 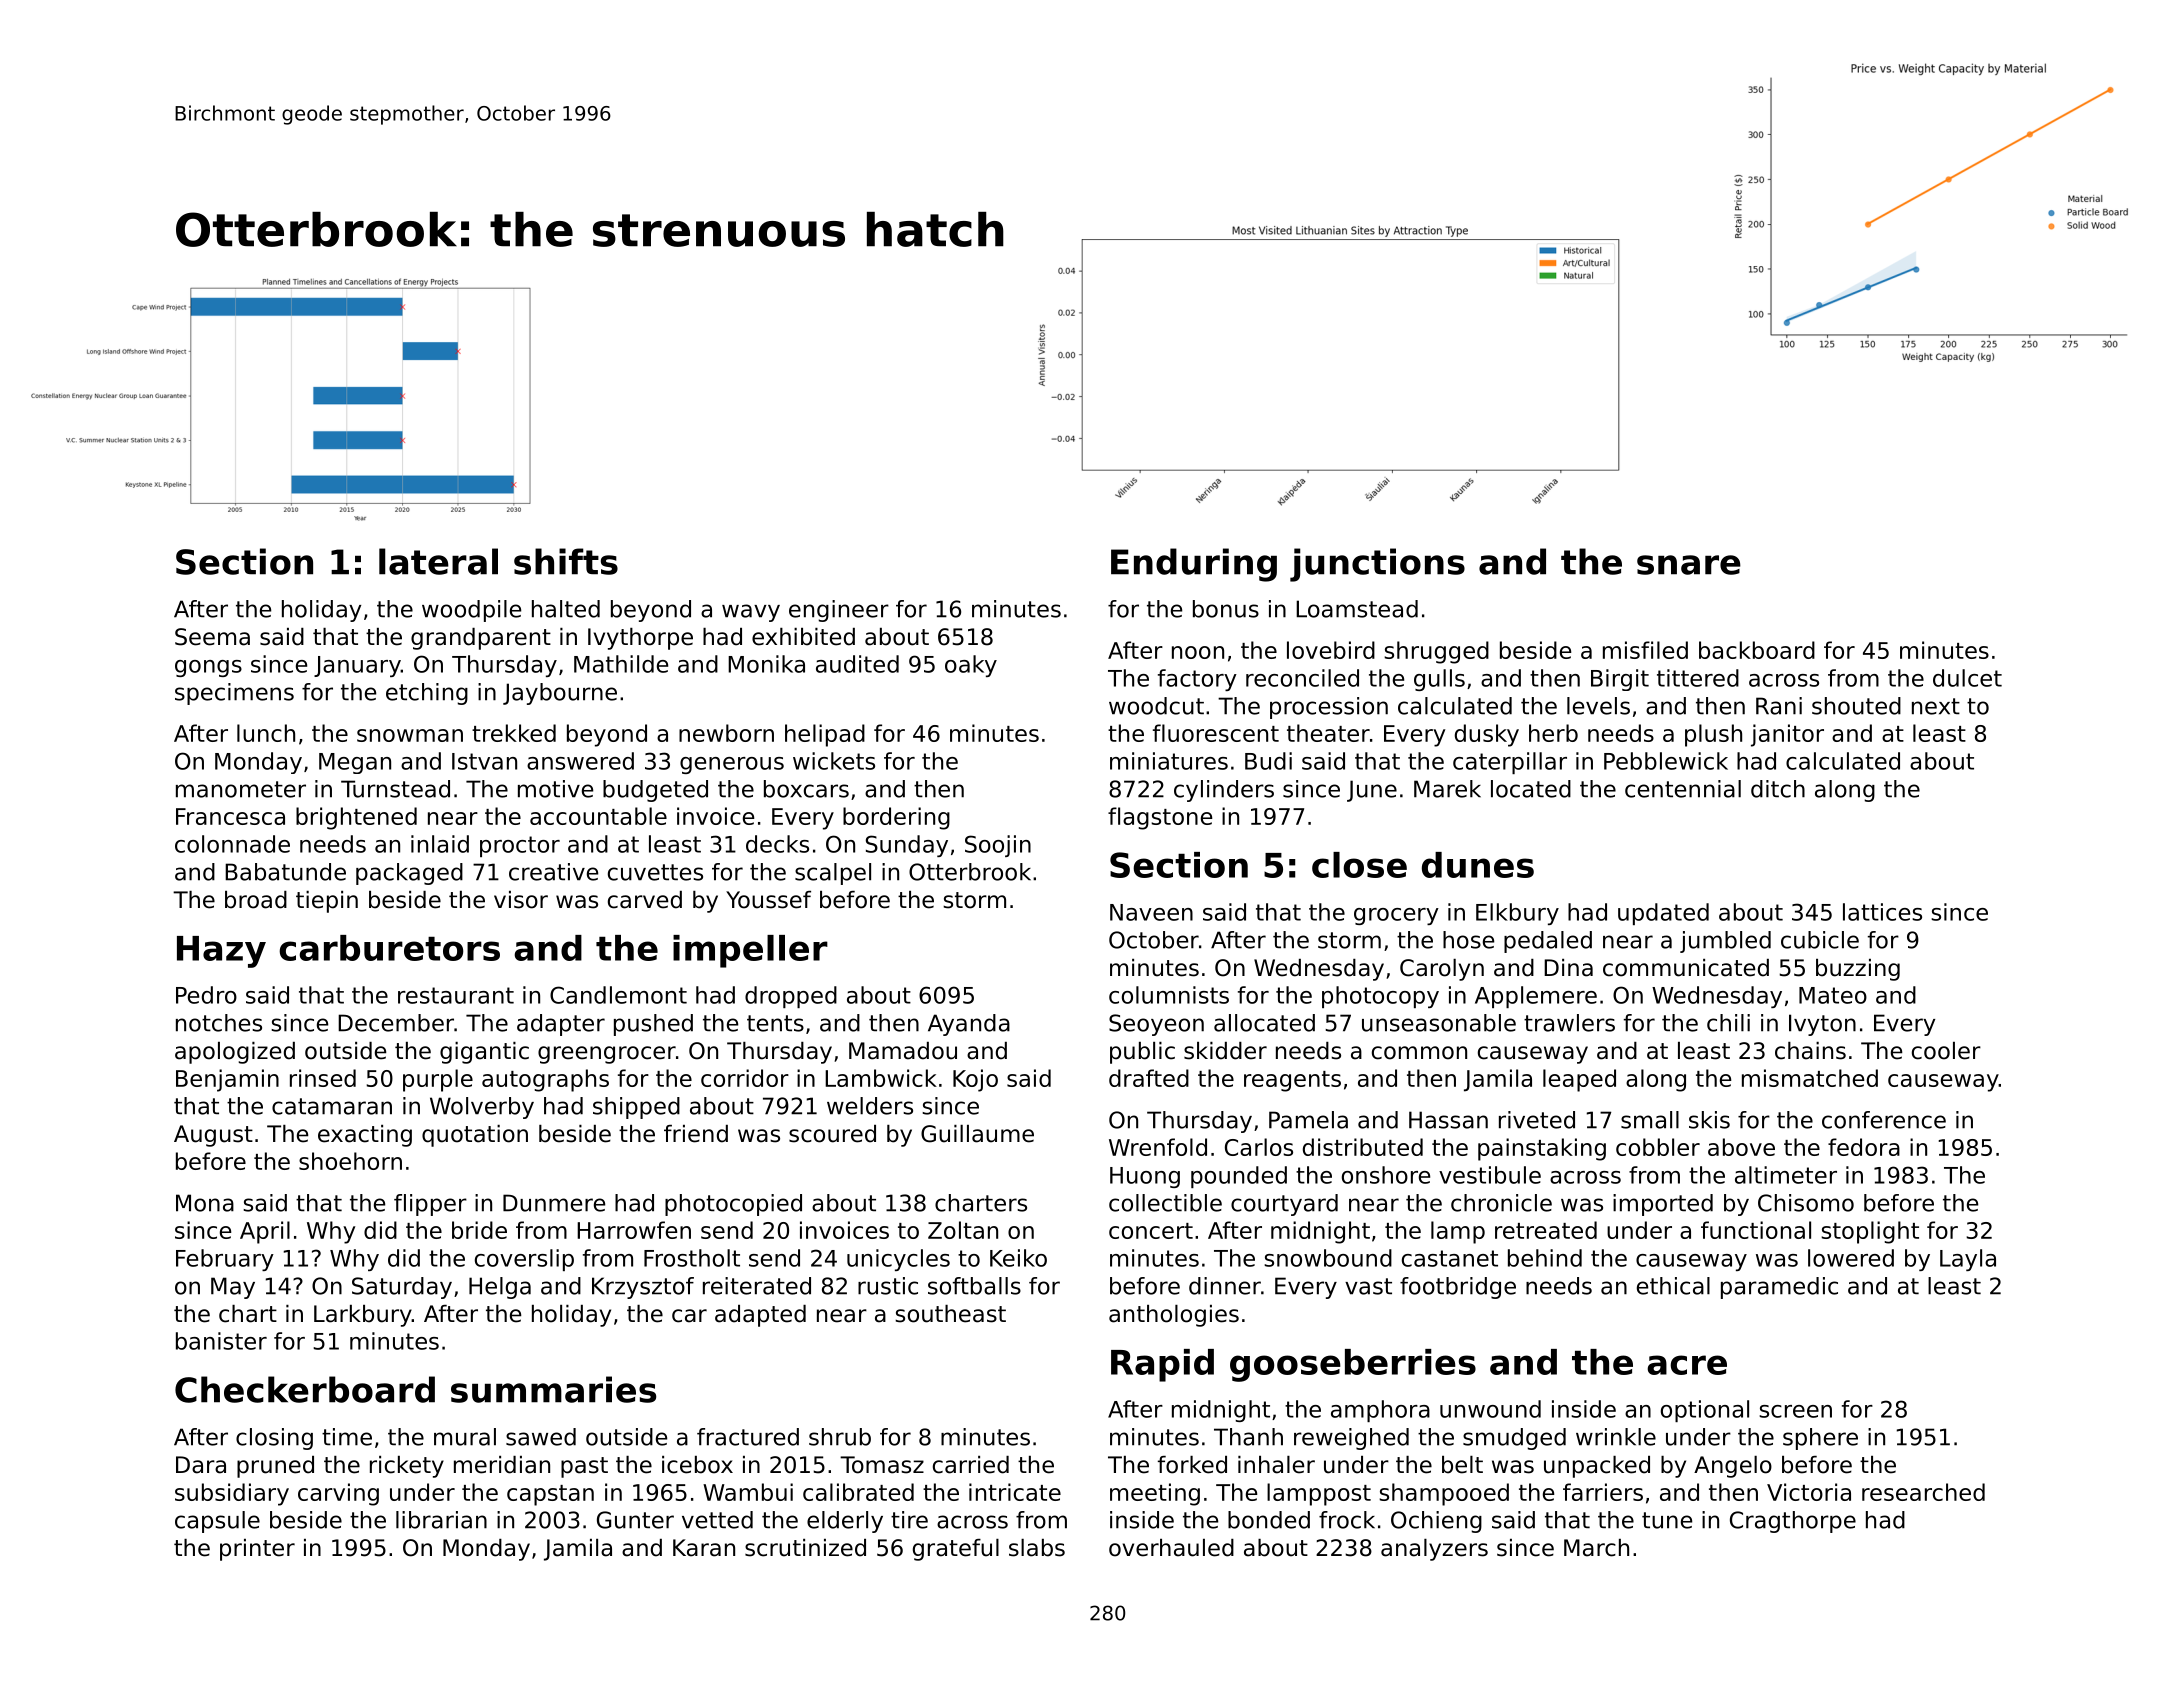 What do you see at coordinates (257, 1550) in the page?
I see `printer` at bounding box center [257, 1550].
